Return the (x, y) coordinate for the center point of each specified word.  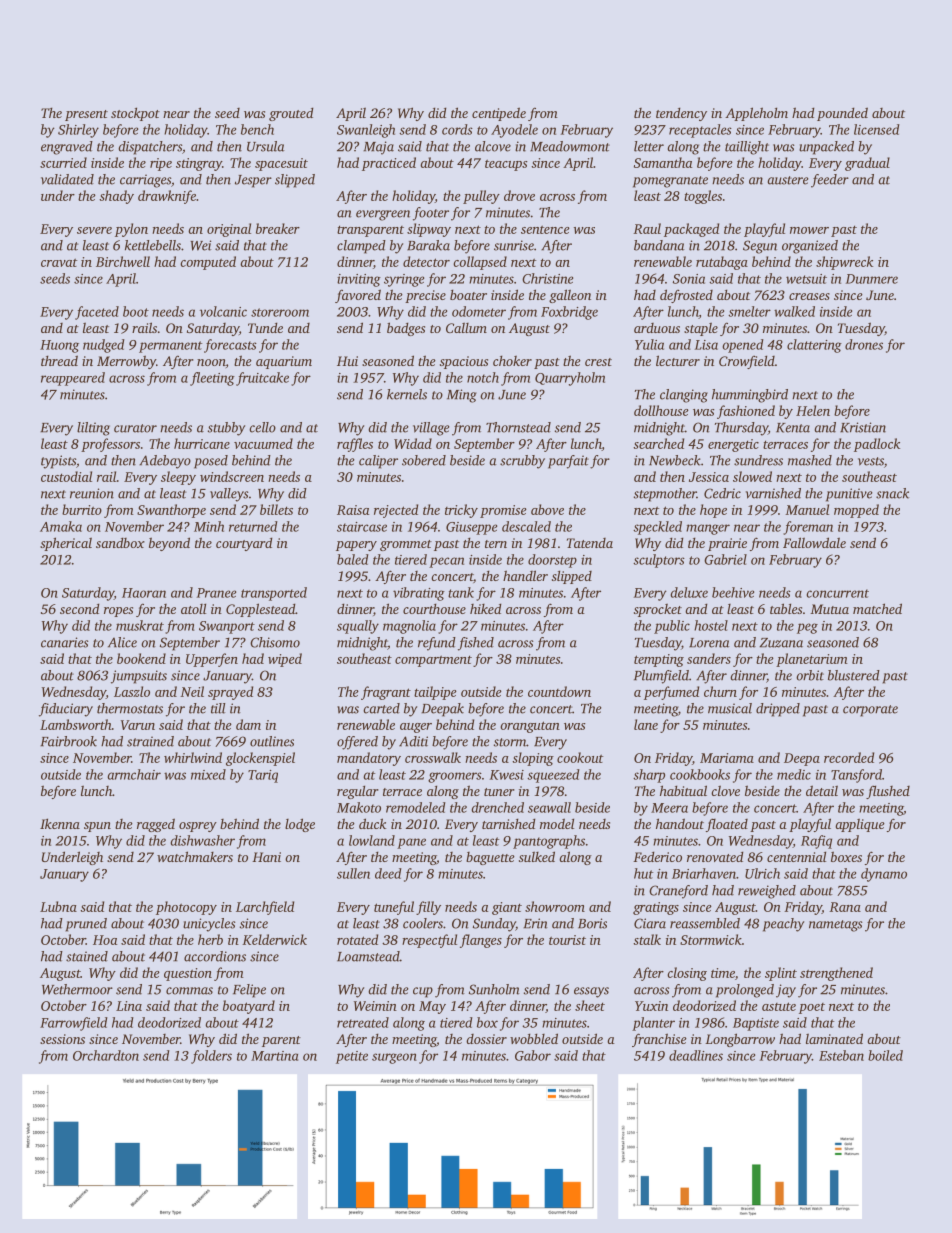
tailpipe (435, 693)
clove (725, 790)
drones (864, 344)
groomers (455, 777)
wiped (285, 660)
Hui (347, 361)
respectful (429, 941)
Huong (59, 346)
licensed (877, 129)
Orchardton (106, 1055)
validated (67, 179)
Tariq (263, 776)
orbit (810, 675)
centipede (499, 114)
